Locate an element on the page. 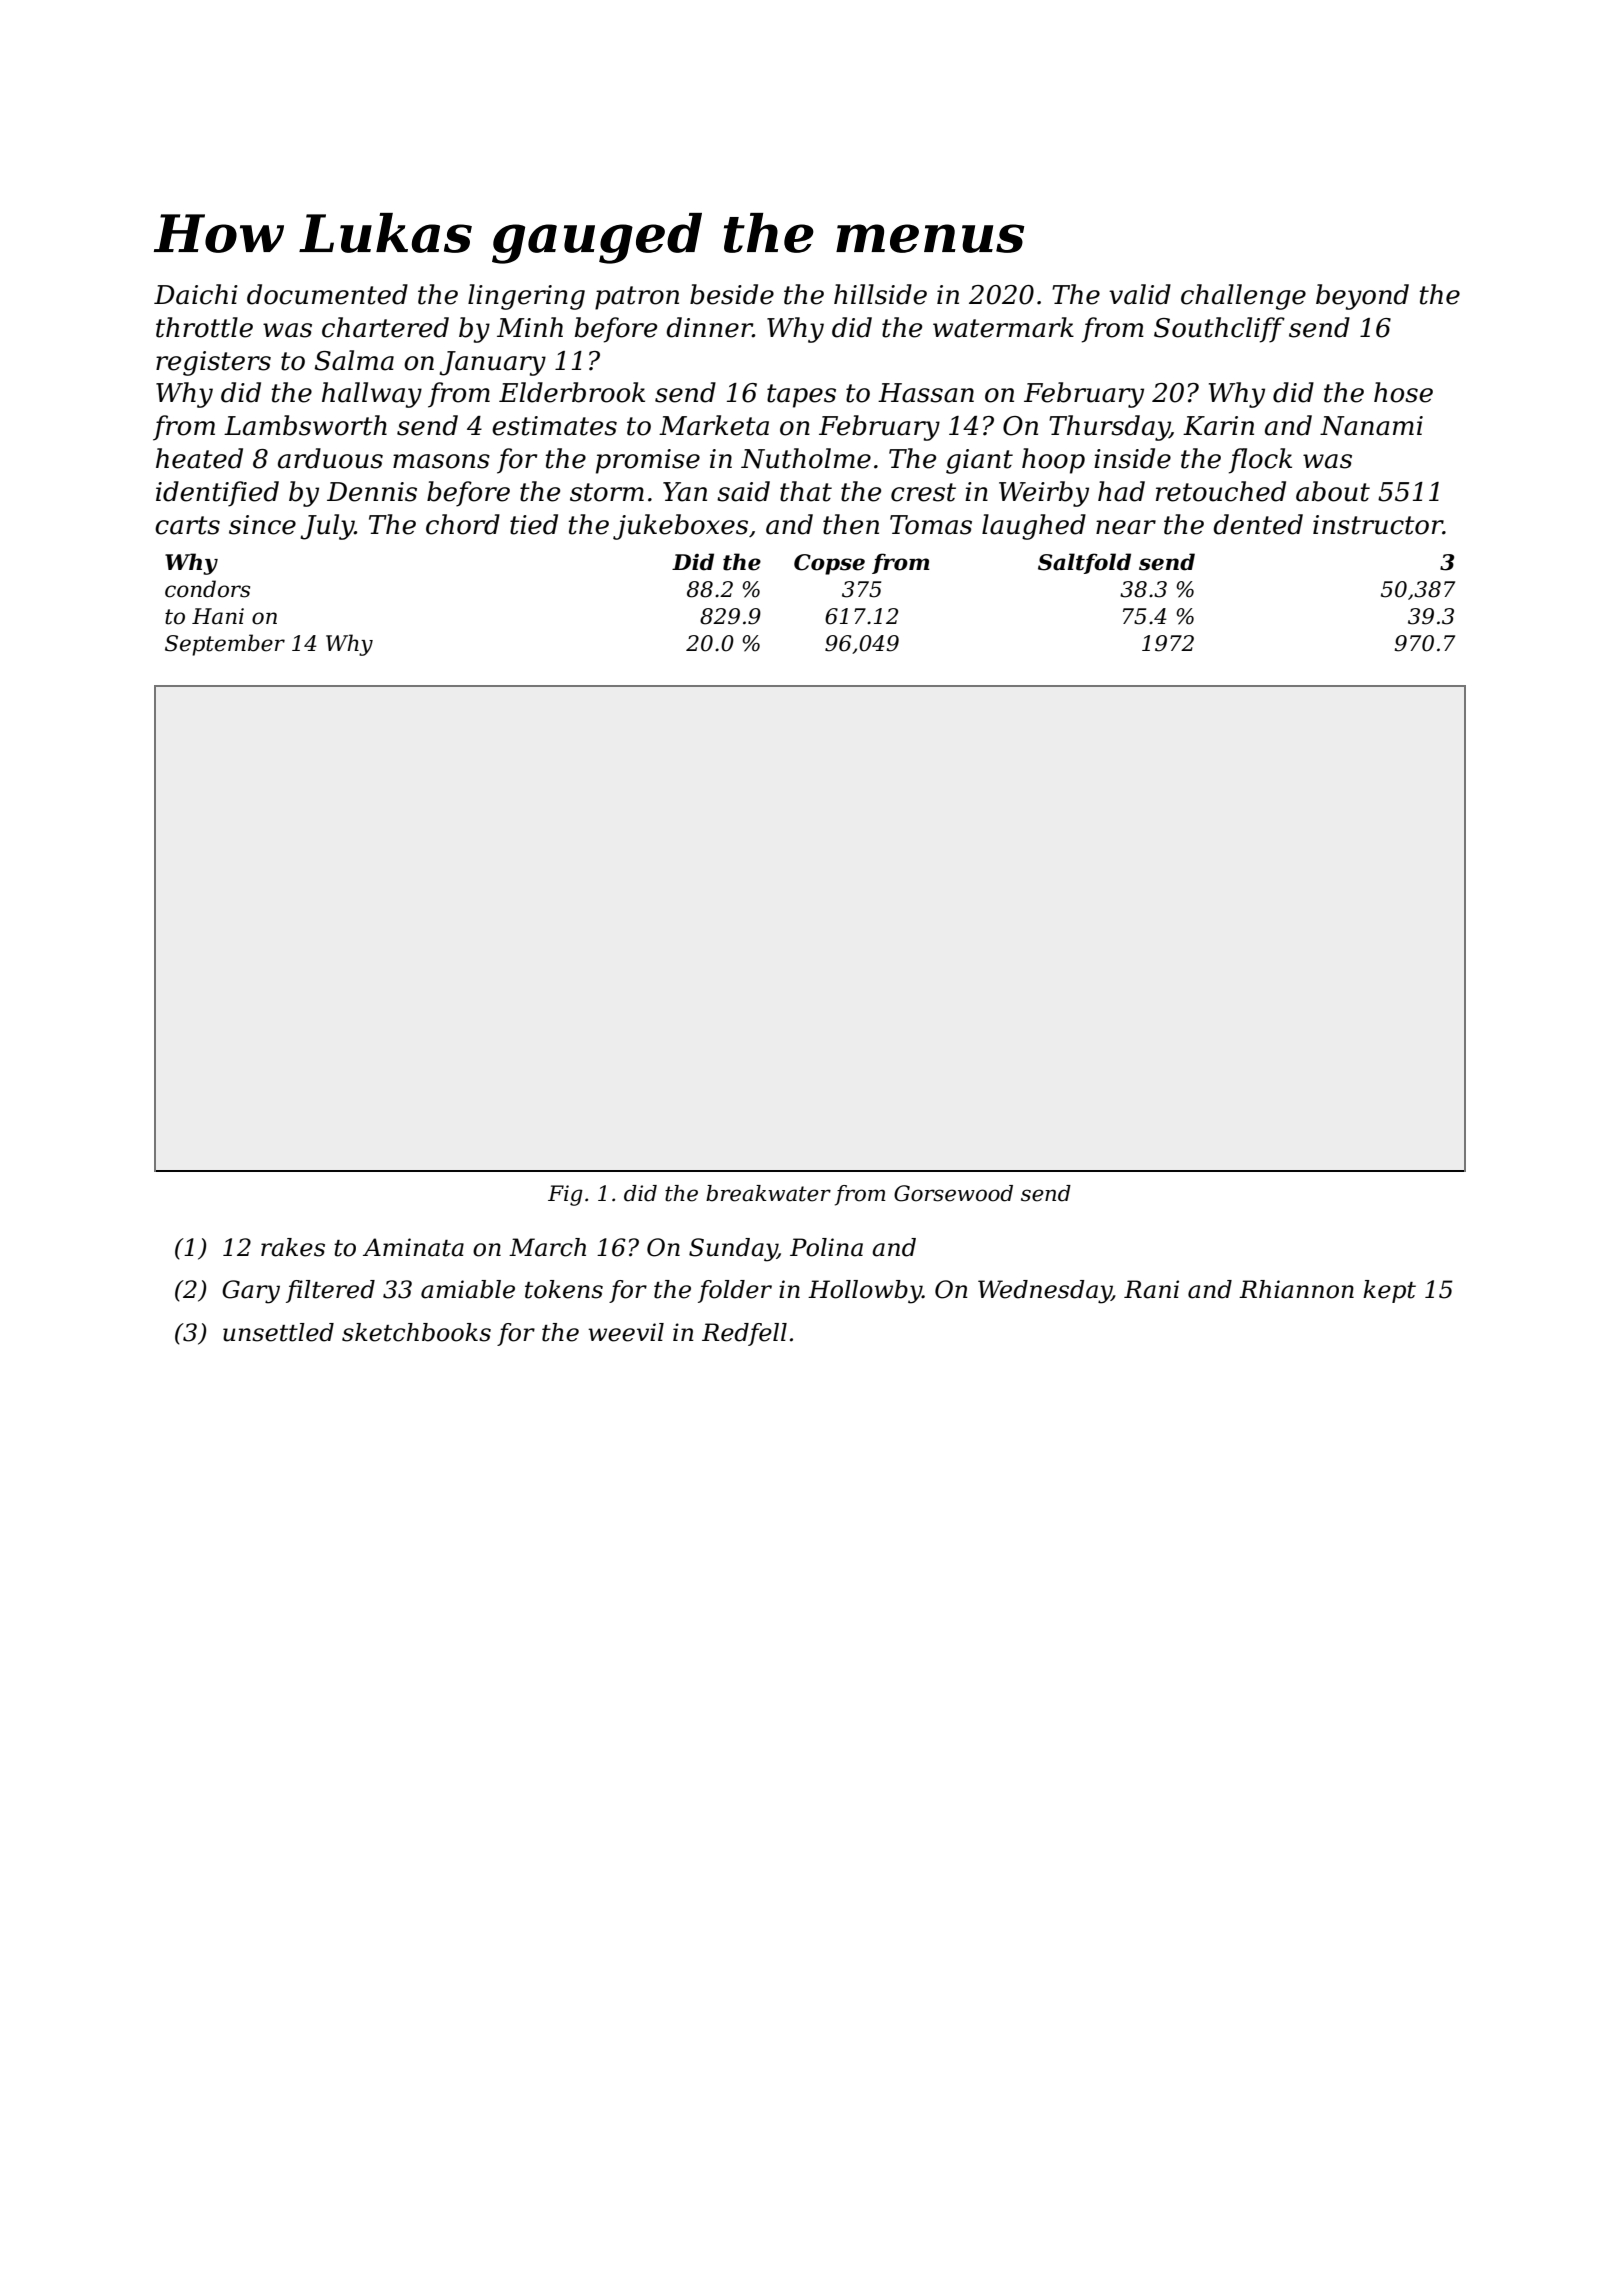 Image resolution: width=1620 pixels, height=2292 pixels. patron is located at coordinates (637, 298).
